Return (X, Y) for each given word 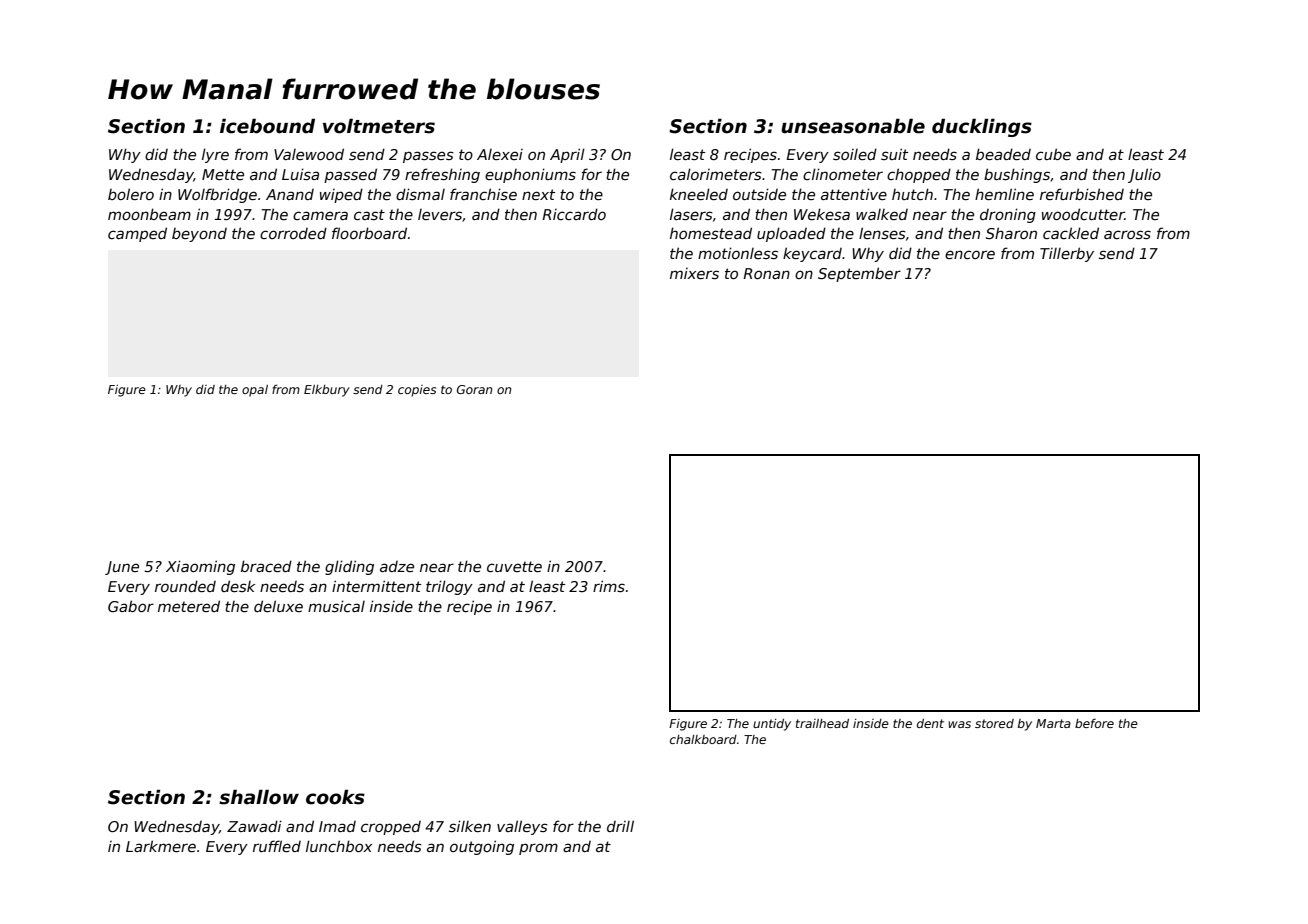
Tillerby (1067, 254)
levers (440, 214)
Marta (1053, 723)
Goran (474, 389)
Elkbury (327, 391)
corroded (293, 233)
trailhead (822, 723)
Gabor (131, 606)
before (1094, 723)
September (859, 274)
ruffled (277, 846)
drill (620, 826)
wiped (341, 195)
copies (417, 391)
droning (1008, 215)
